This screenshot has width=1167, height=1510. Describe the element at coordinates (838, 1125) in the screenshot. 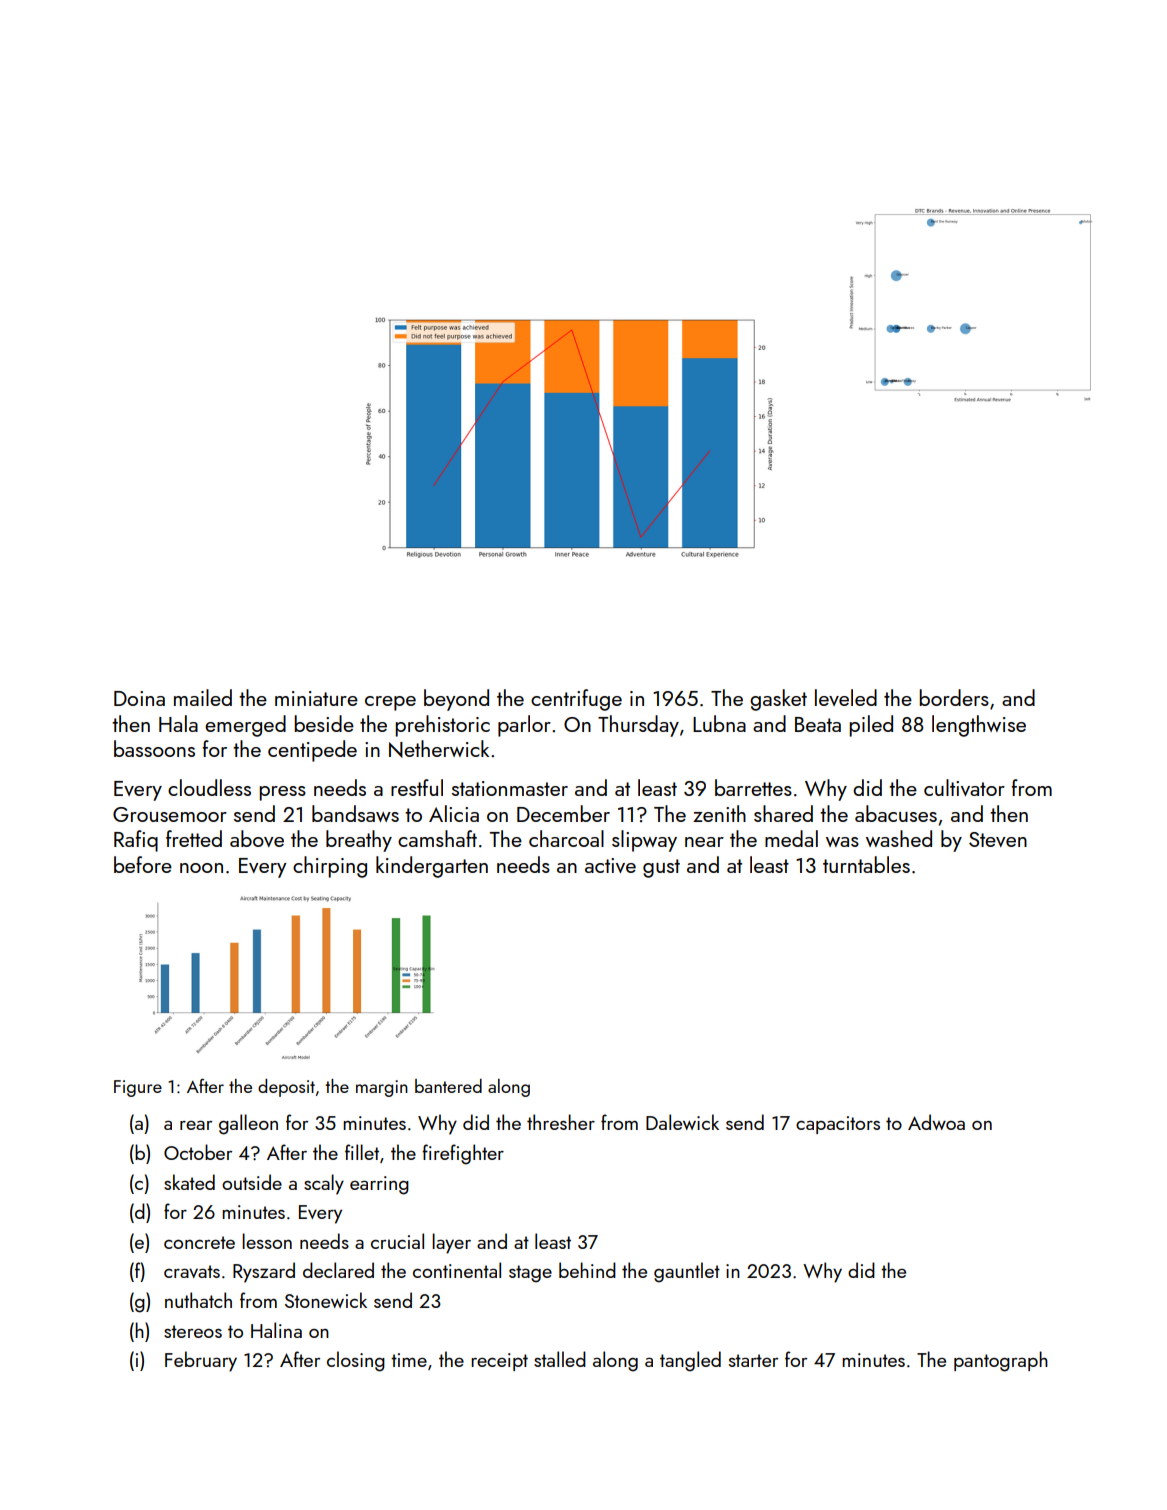

I see `capacitors` at that location.
